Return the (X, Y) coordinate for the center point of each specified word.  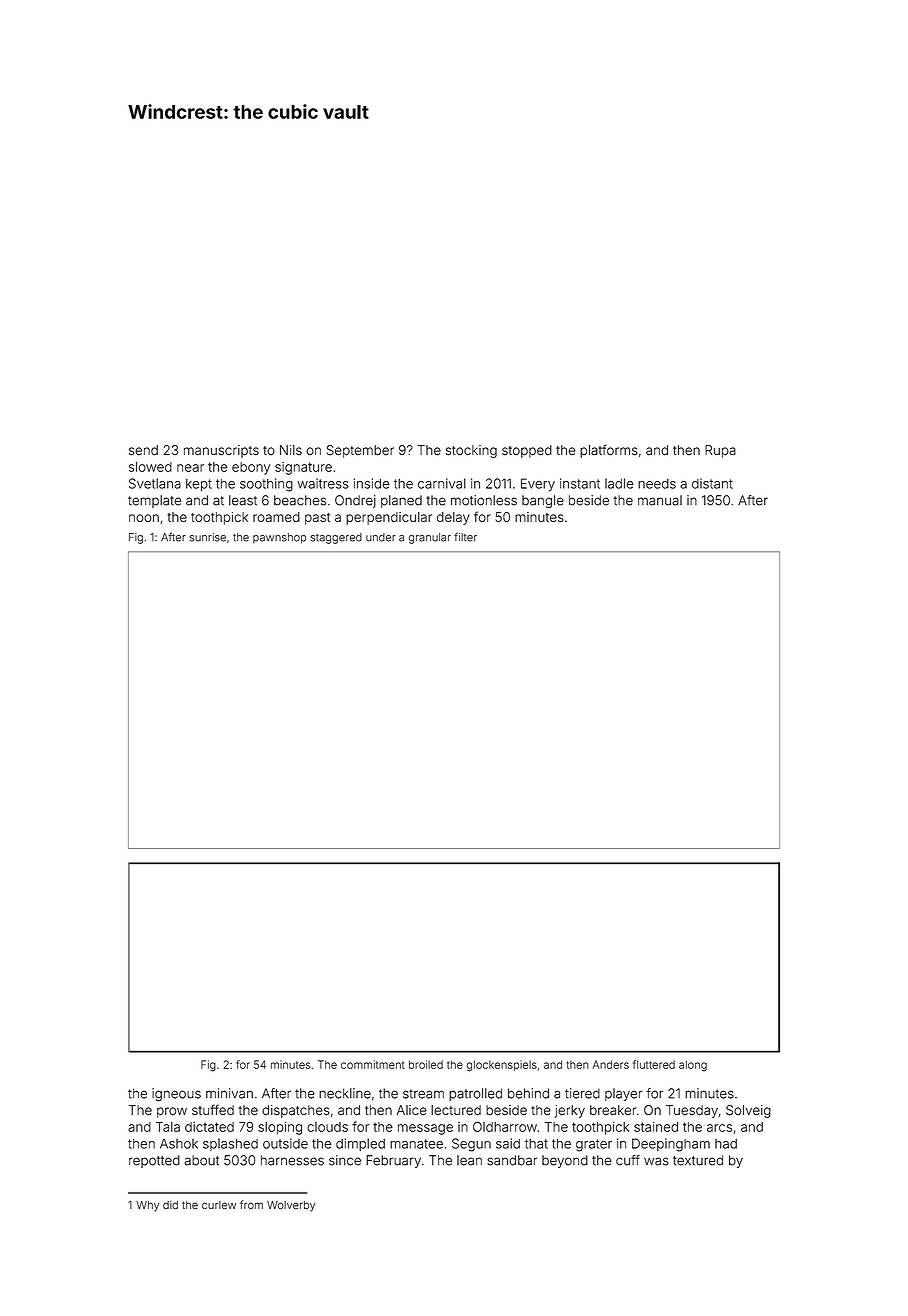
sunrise (208, 537)
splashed (230, 1144)
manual (660, 500)
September (360, 451)
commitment (373, 1064)
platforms (609, 451)
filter (465, 537)
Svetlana (155, 483)
